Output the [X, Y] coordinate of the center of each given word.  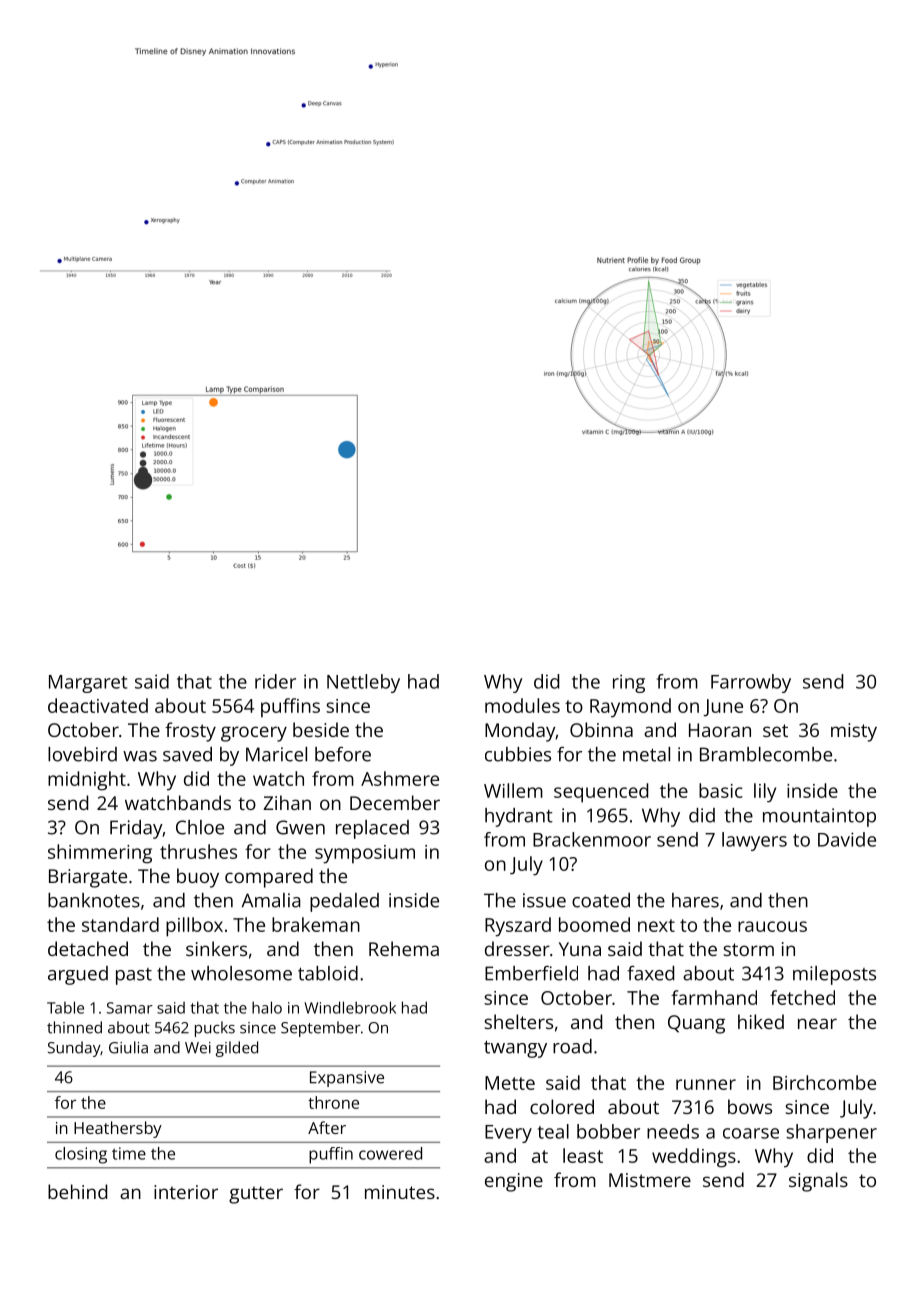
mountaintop [819, 817]
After [327, 1127]
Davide [847, 839]
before [343, 754]
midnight [87, 781]
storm [749, 949]
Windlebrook [350, 1007]
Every [508, 1134]
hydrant [519, 817]
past [134, 976]
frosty [190, 732]
